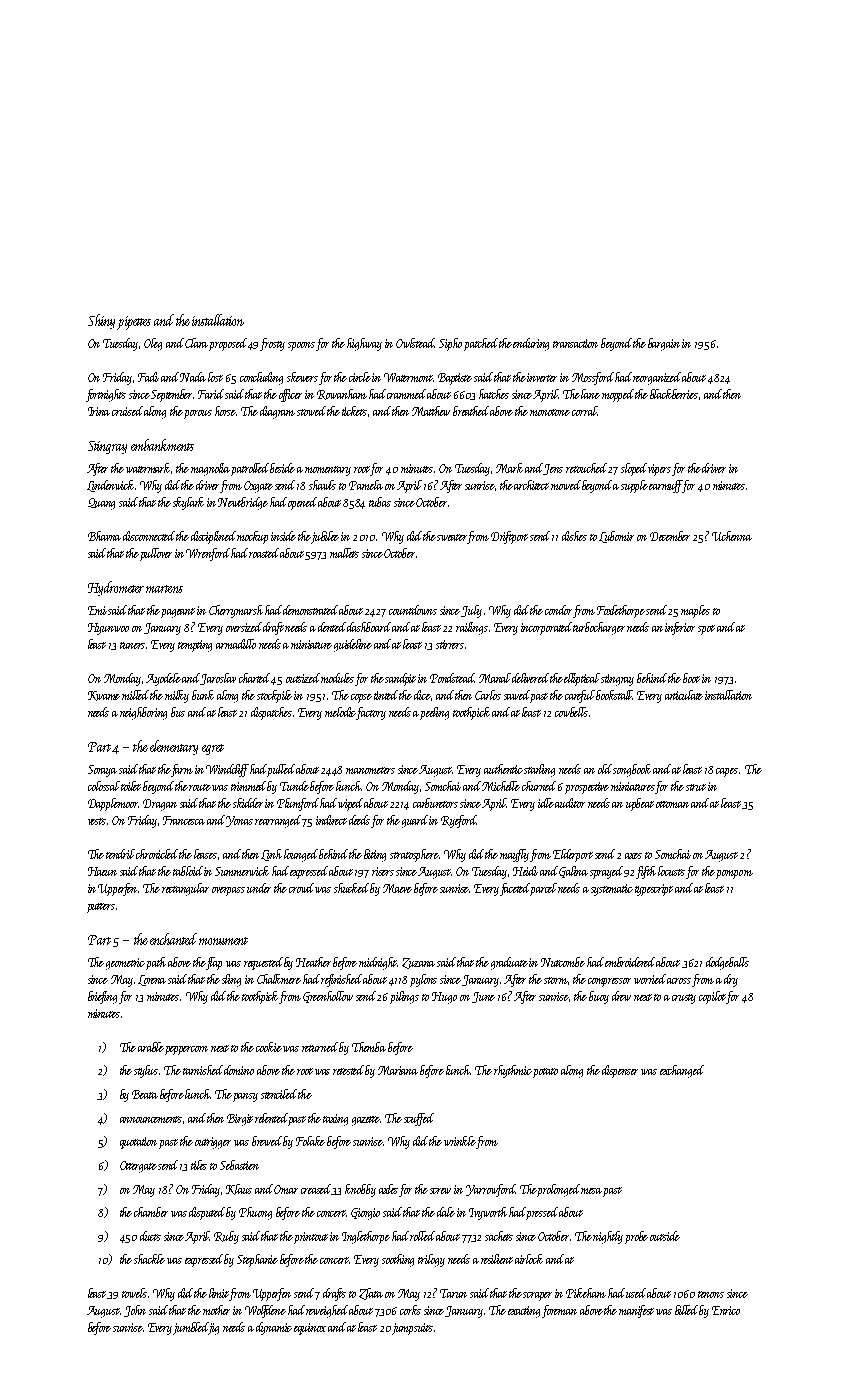 Image resolution: width=849 pixels, height=1400 pixels. What do you see at coordinates (524, 1312) in the screenshot?
I see `exacting` at bounding box center [524, 1312].
